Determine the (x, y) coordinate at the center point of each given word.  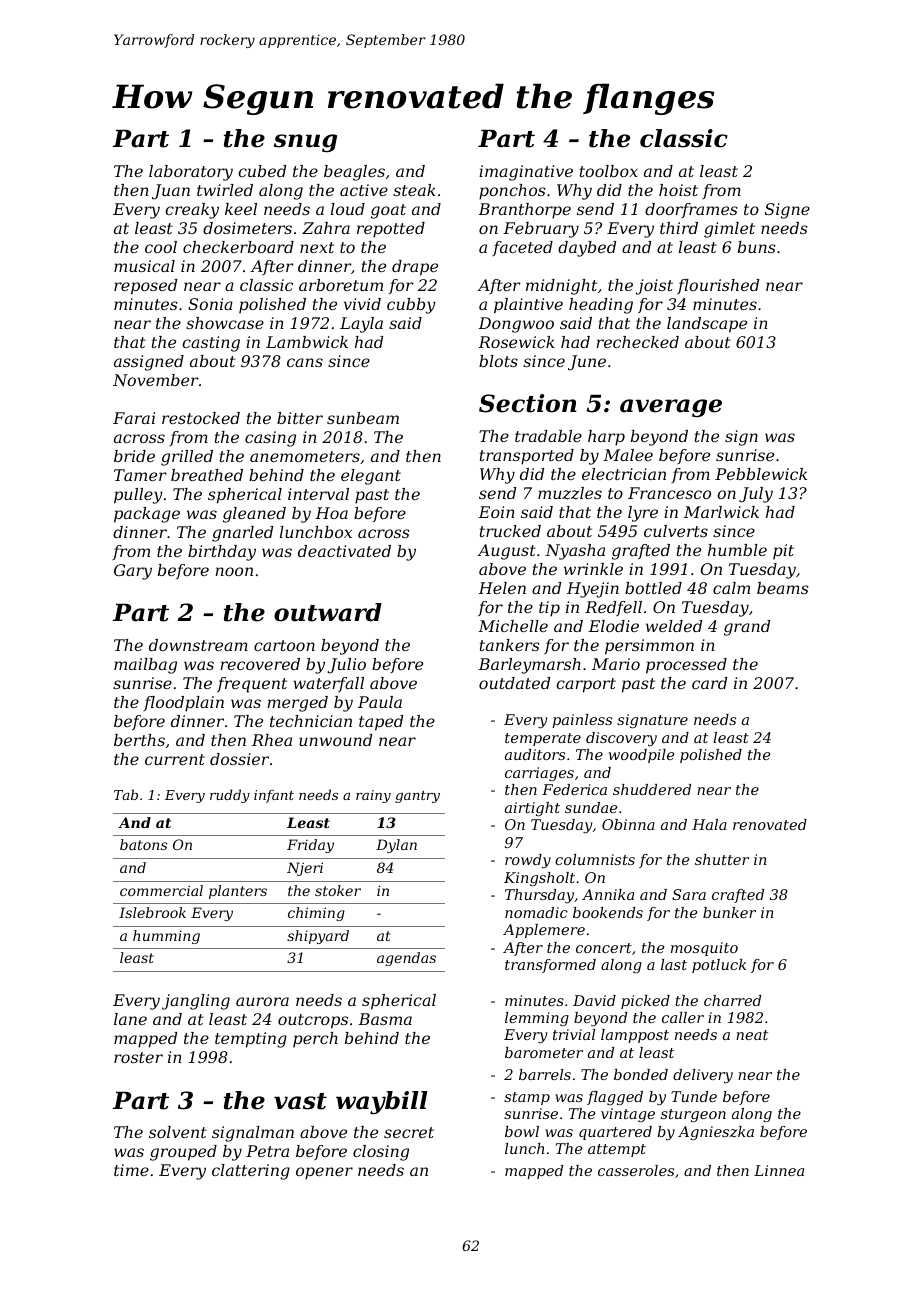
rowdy (528, 861)
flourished (718, 287)
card (709, 683)
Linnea (779, 1170)
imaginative (526, 173)
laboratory (191, 173)
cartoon (284, 645)
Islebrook (152, 912)
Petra (267, 1151)
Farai (134, 418)
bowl (522, 1131)
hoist (678, 190)
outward (328, 612)
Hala (709, 824)
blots (498, 361)
